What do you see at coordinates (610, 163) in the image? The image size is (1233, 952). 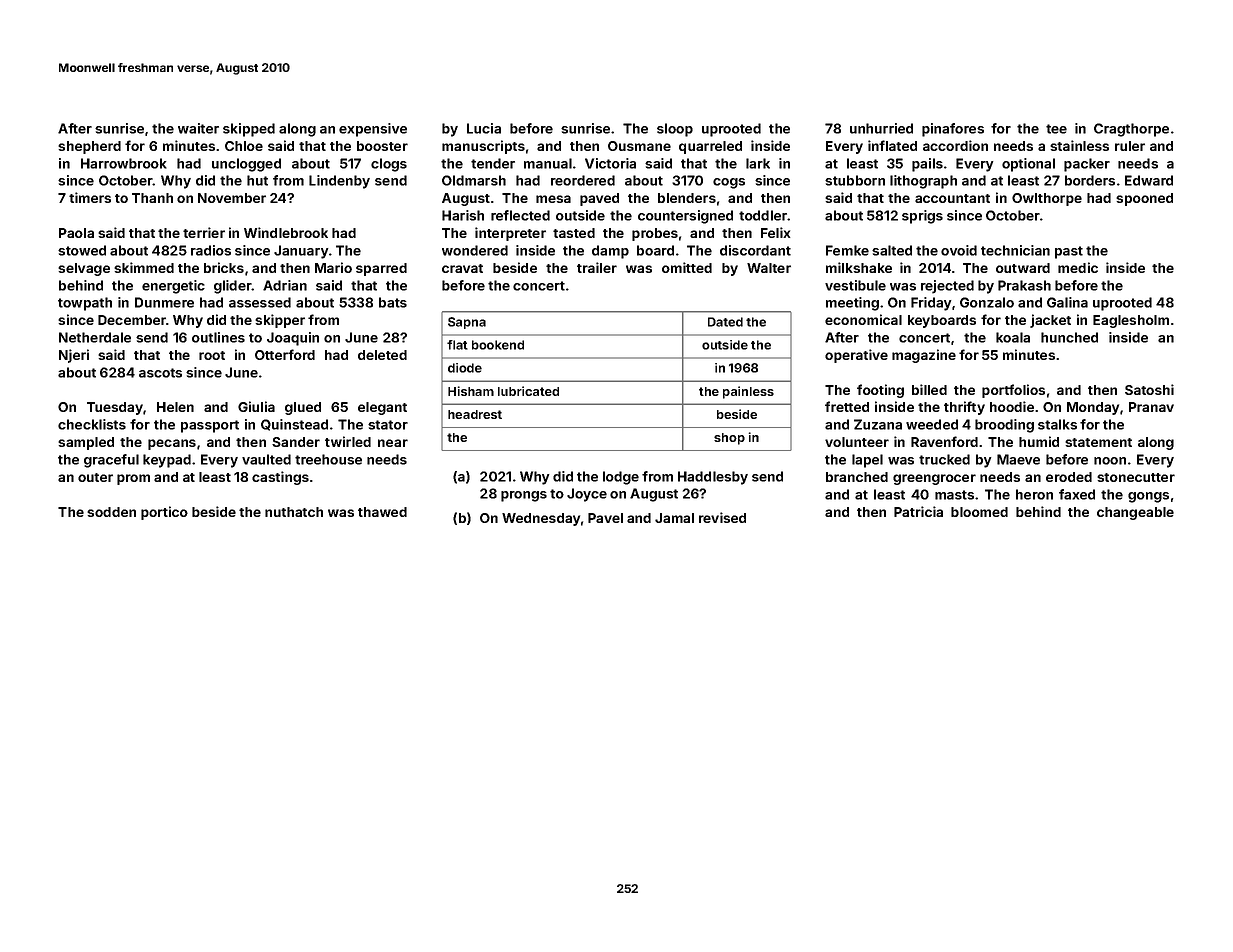 I see `Victoria` at bounding box center [610, 163].
